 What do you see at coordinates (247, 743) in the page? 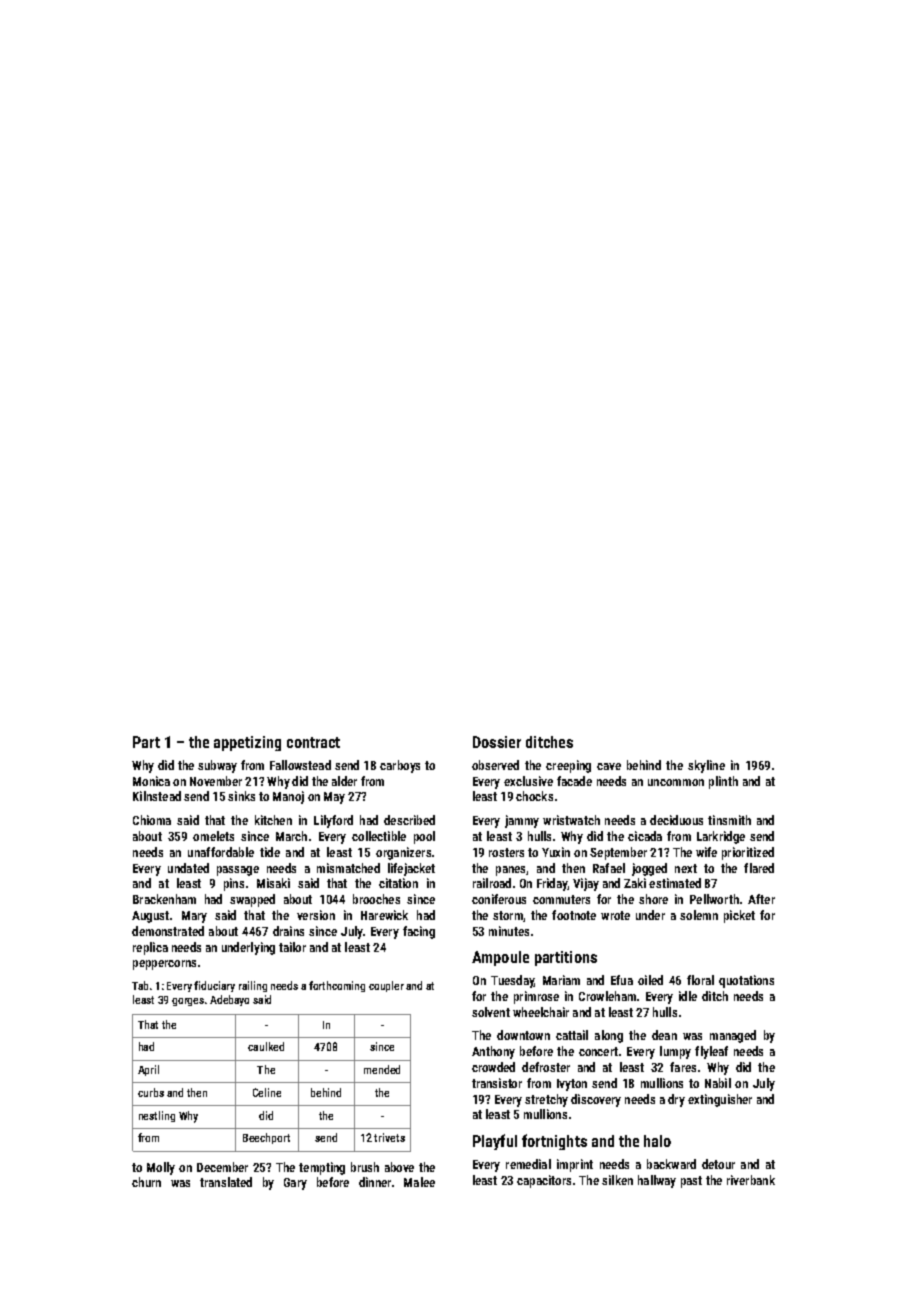
I see `appetizing` at bounding box center [247, 743].
